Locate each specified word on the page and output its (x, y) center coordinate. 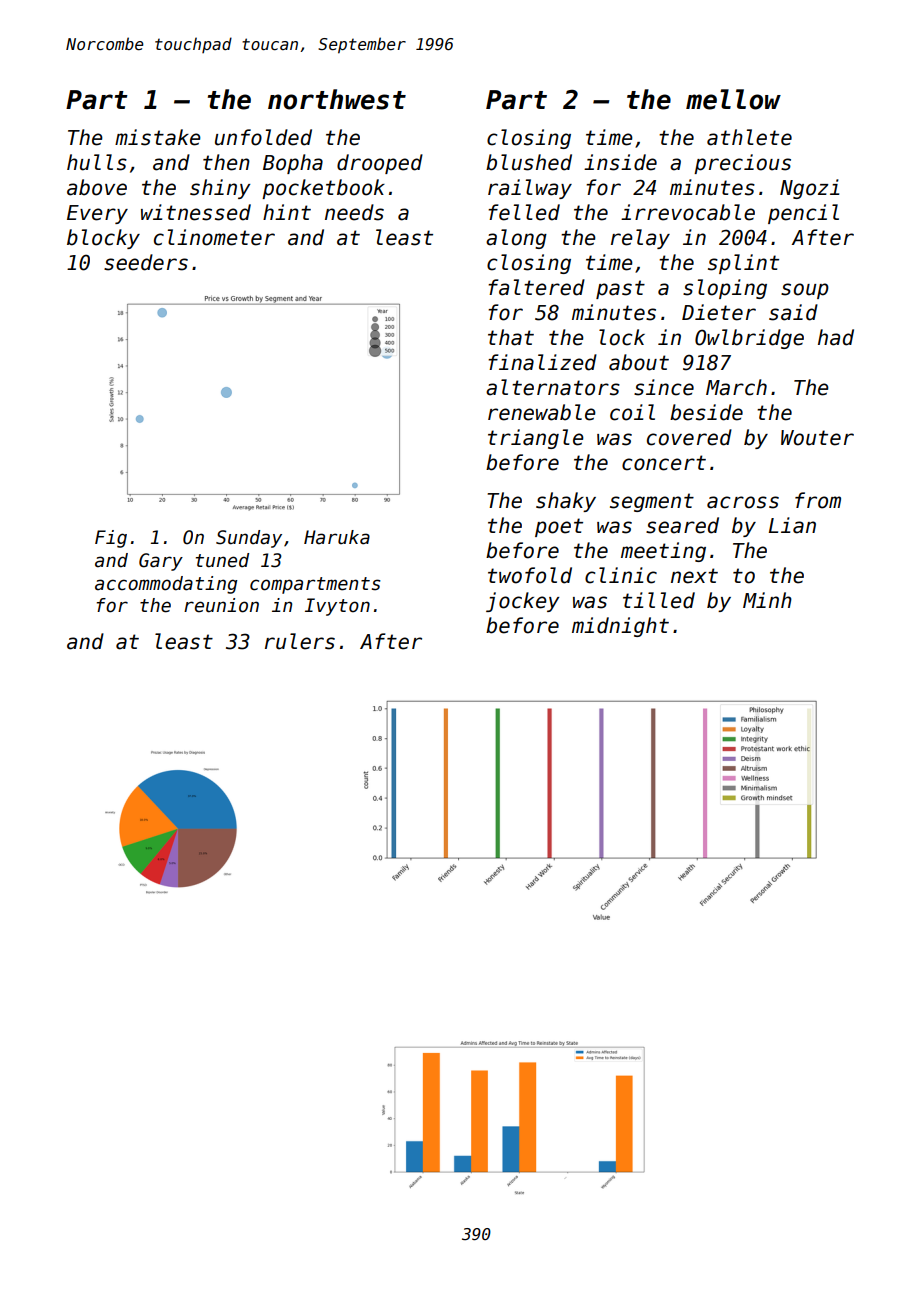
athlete (749, 137)
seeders (146, 262)
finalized (542, 362)
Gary (161, 562)
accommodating (166, 585)
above (97, 187)
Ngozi (809, 189)
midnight (620, 627)
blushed (529, 162)
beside (706, 412)
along (516, 239)
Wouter (817, 438)
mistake (158, 137)
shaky (566, 502)
